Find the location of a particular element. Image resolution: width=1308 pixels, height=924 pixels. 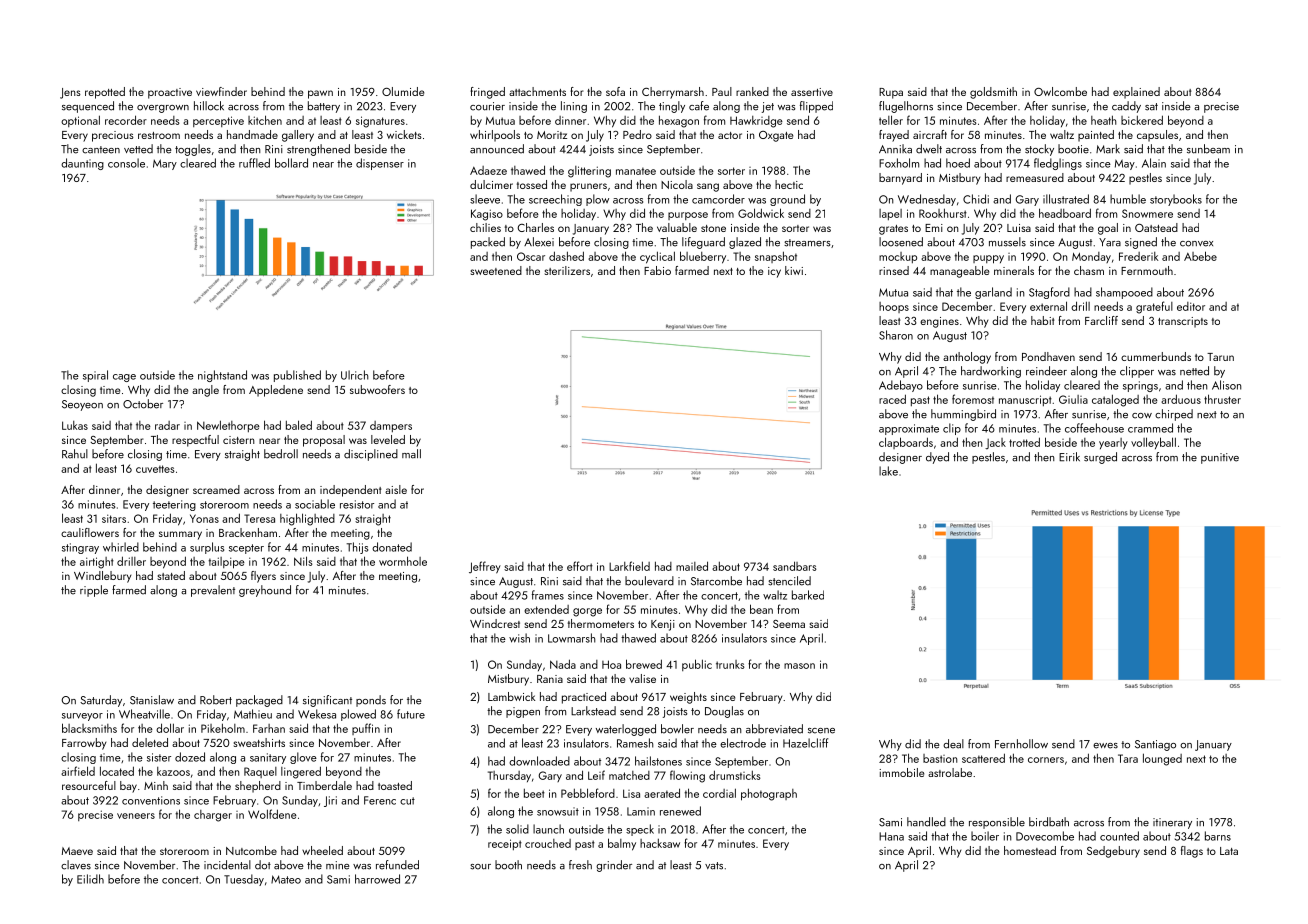

harrowed is located at coordinates (377, 879).
